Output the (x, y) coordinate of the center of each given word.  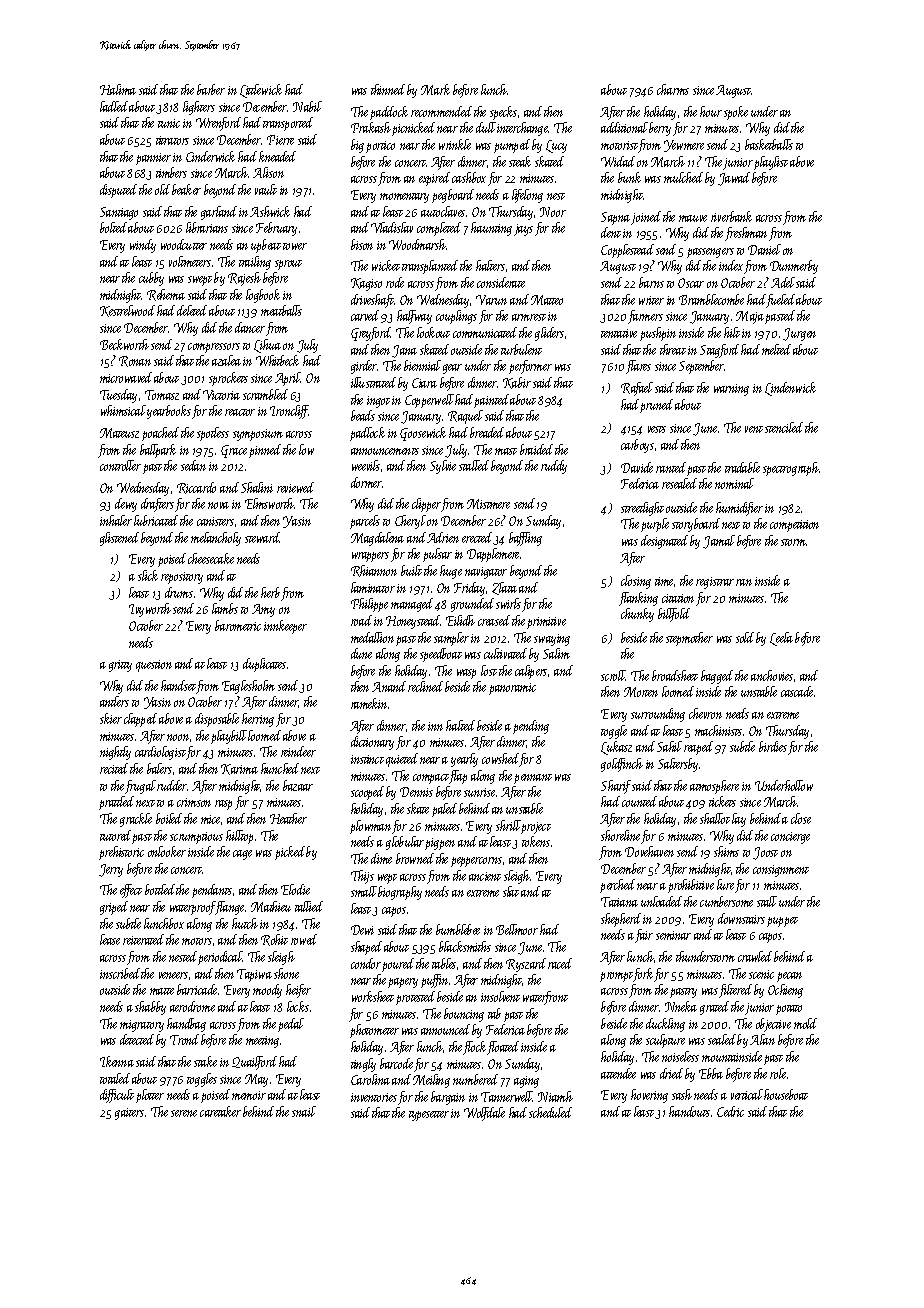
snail (304, 1111)
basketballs (769, 144)
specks (503, 113)
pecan (789, 977)
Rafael (637, 389)
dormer (367, 482)
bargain (448, 1098)
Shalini (257, 487)
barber (211, 89)
